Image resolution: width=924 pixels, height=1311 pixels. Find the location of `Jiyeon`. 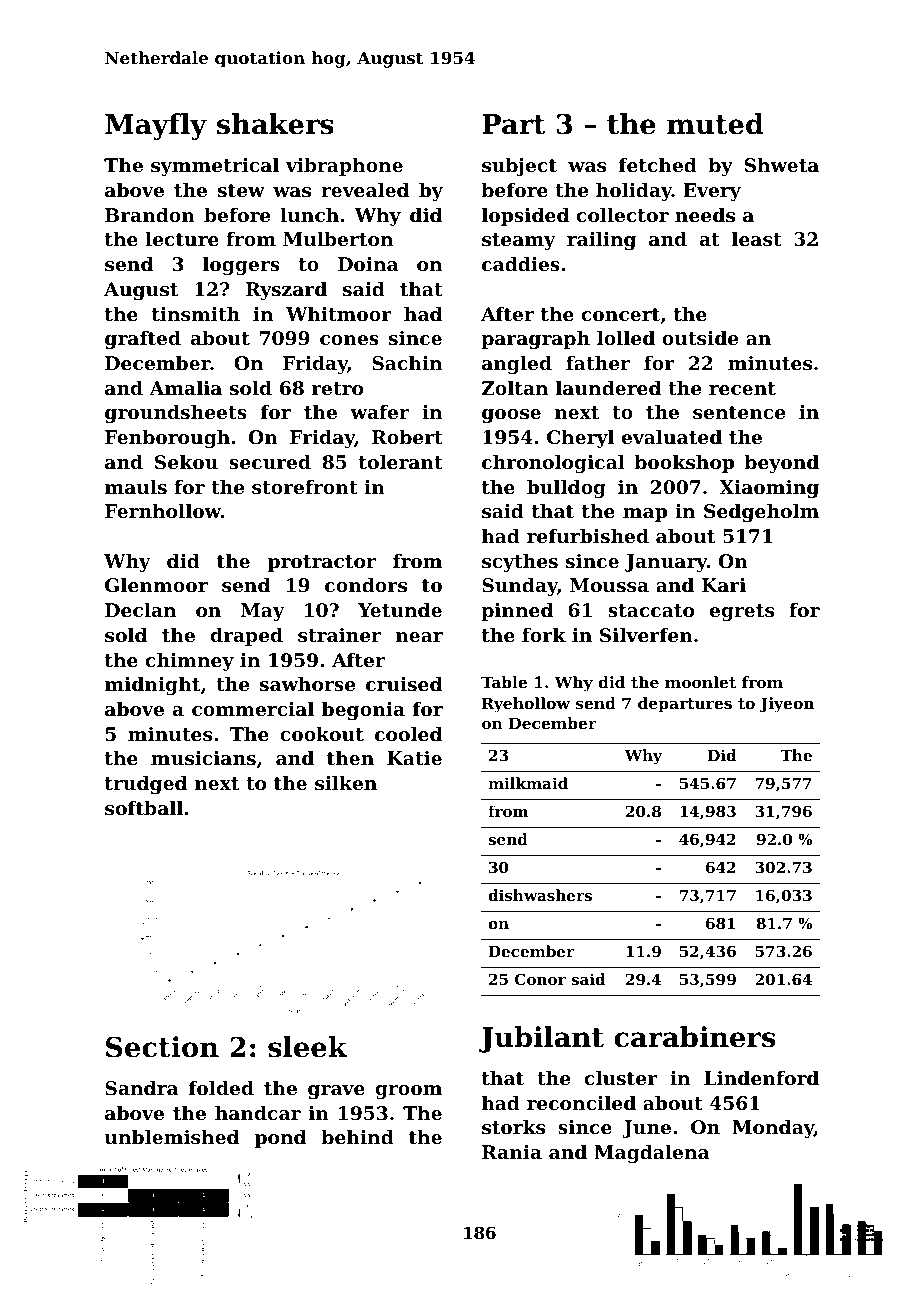

Jiyeon is located at coordinates (786, 705).
